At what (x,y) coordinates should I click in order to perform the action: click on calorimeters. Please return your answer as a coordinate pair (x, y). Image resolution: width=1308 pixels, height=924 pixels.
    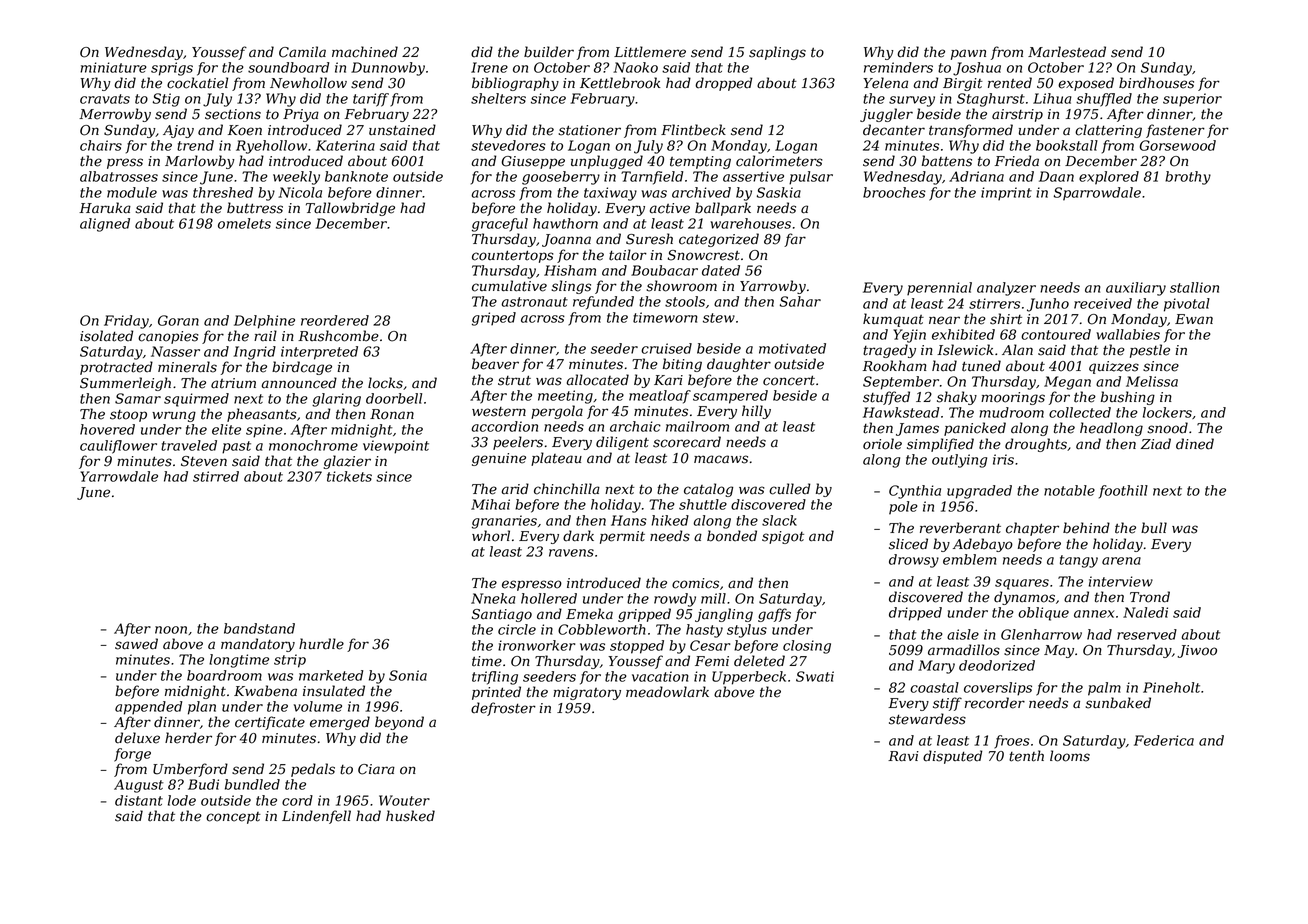
    Looking at the image, I should click on (779, 161).
